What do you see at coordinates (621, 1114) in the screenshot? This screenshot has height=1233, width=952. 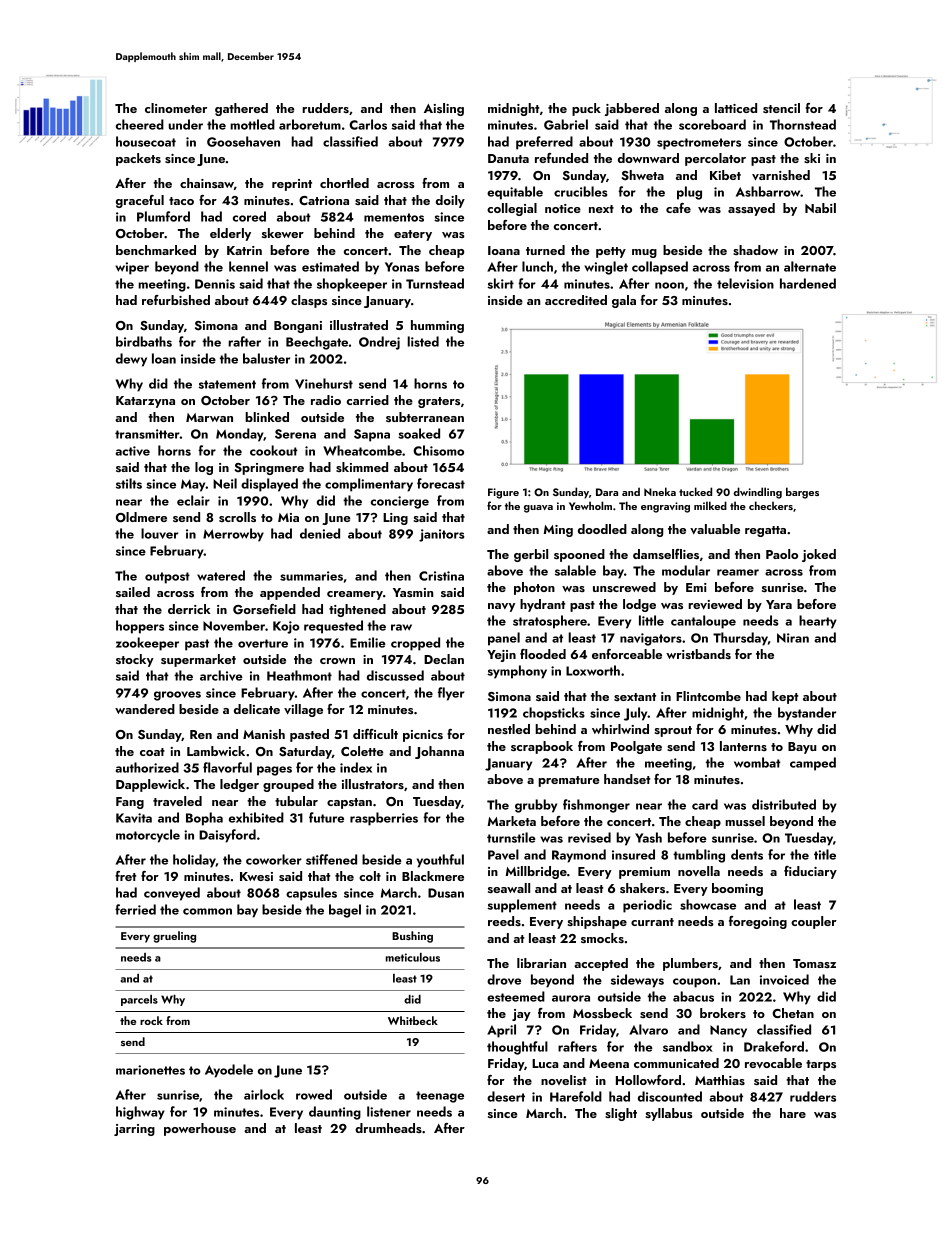 I see `slight` at bounding box center [621, 1114].
